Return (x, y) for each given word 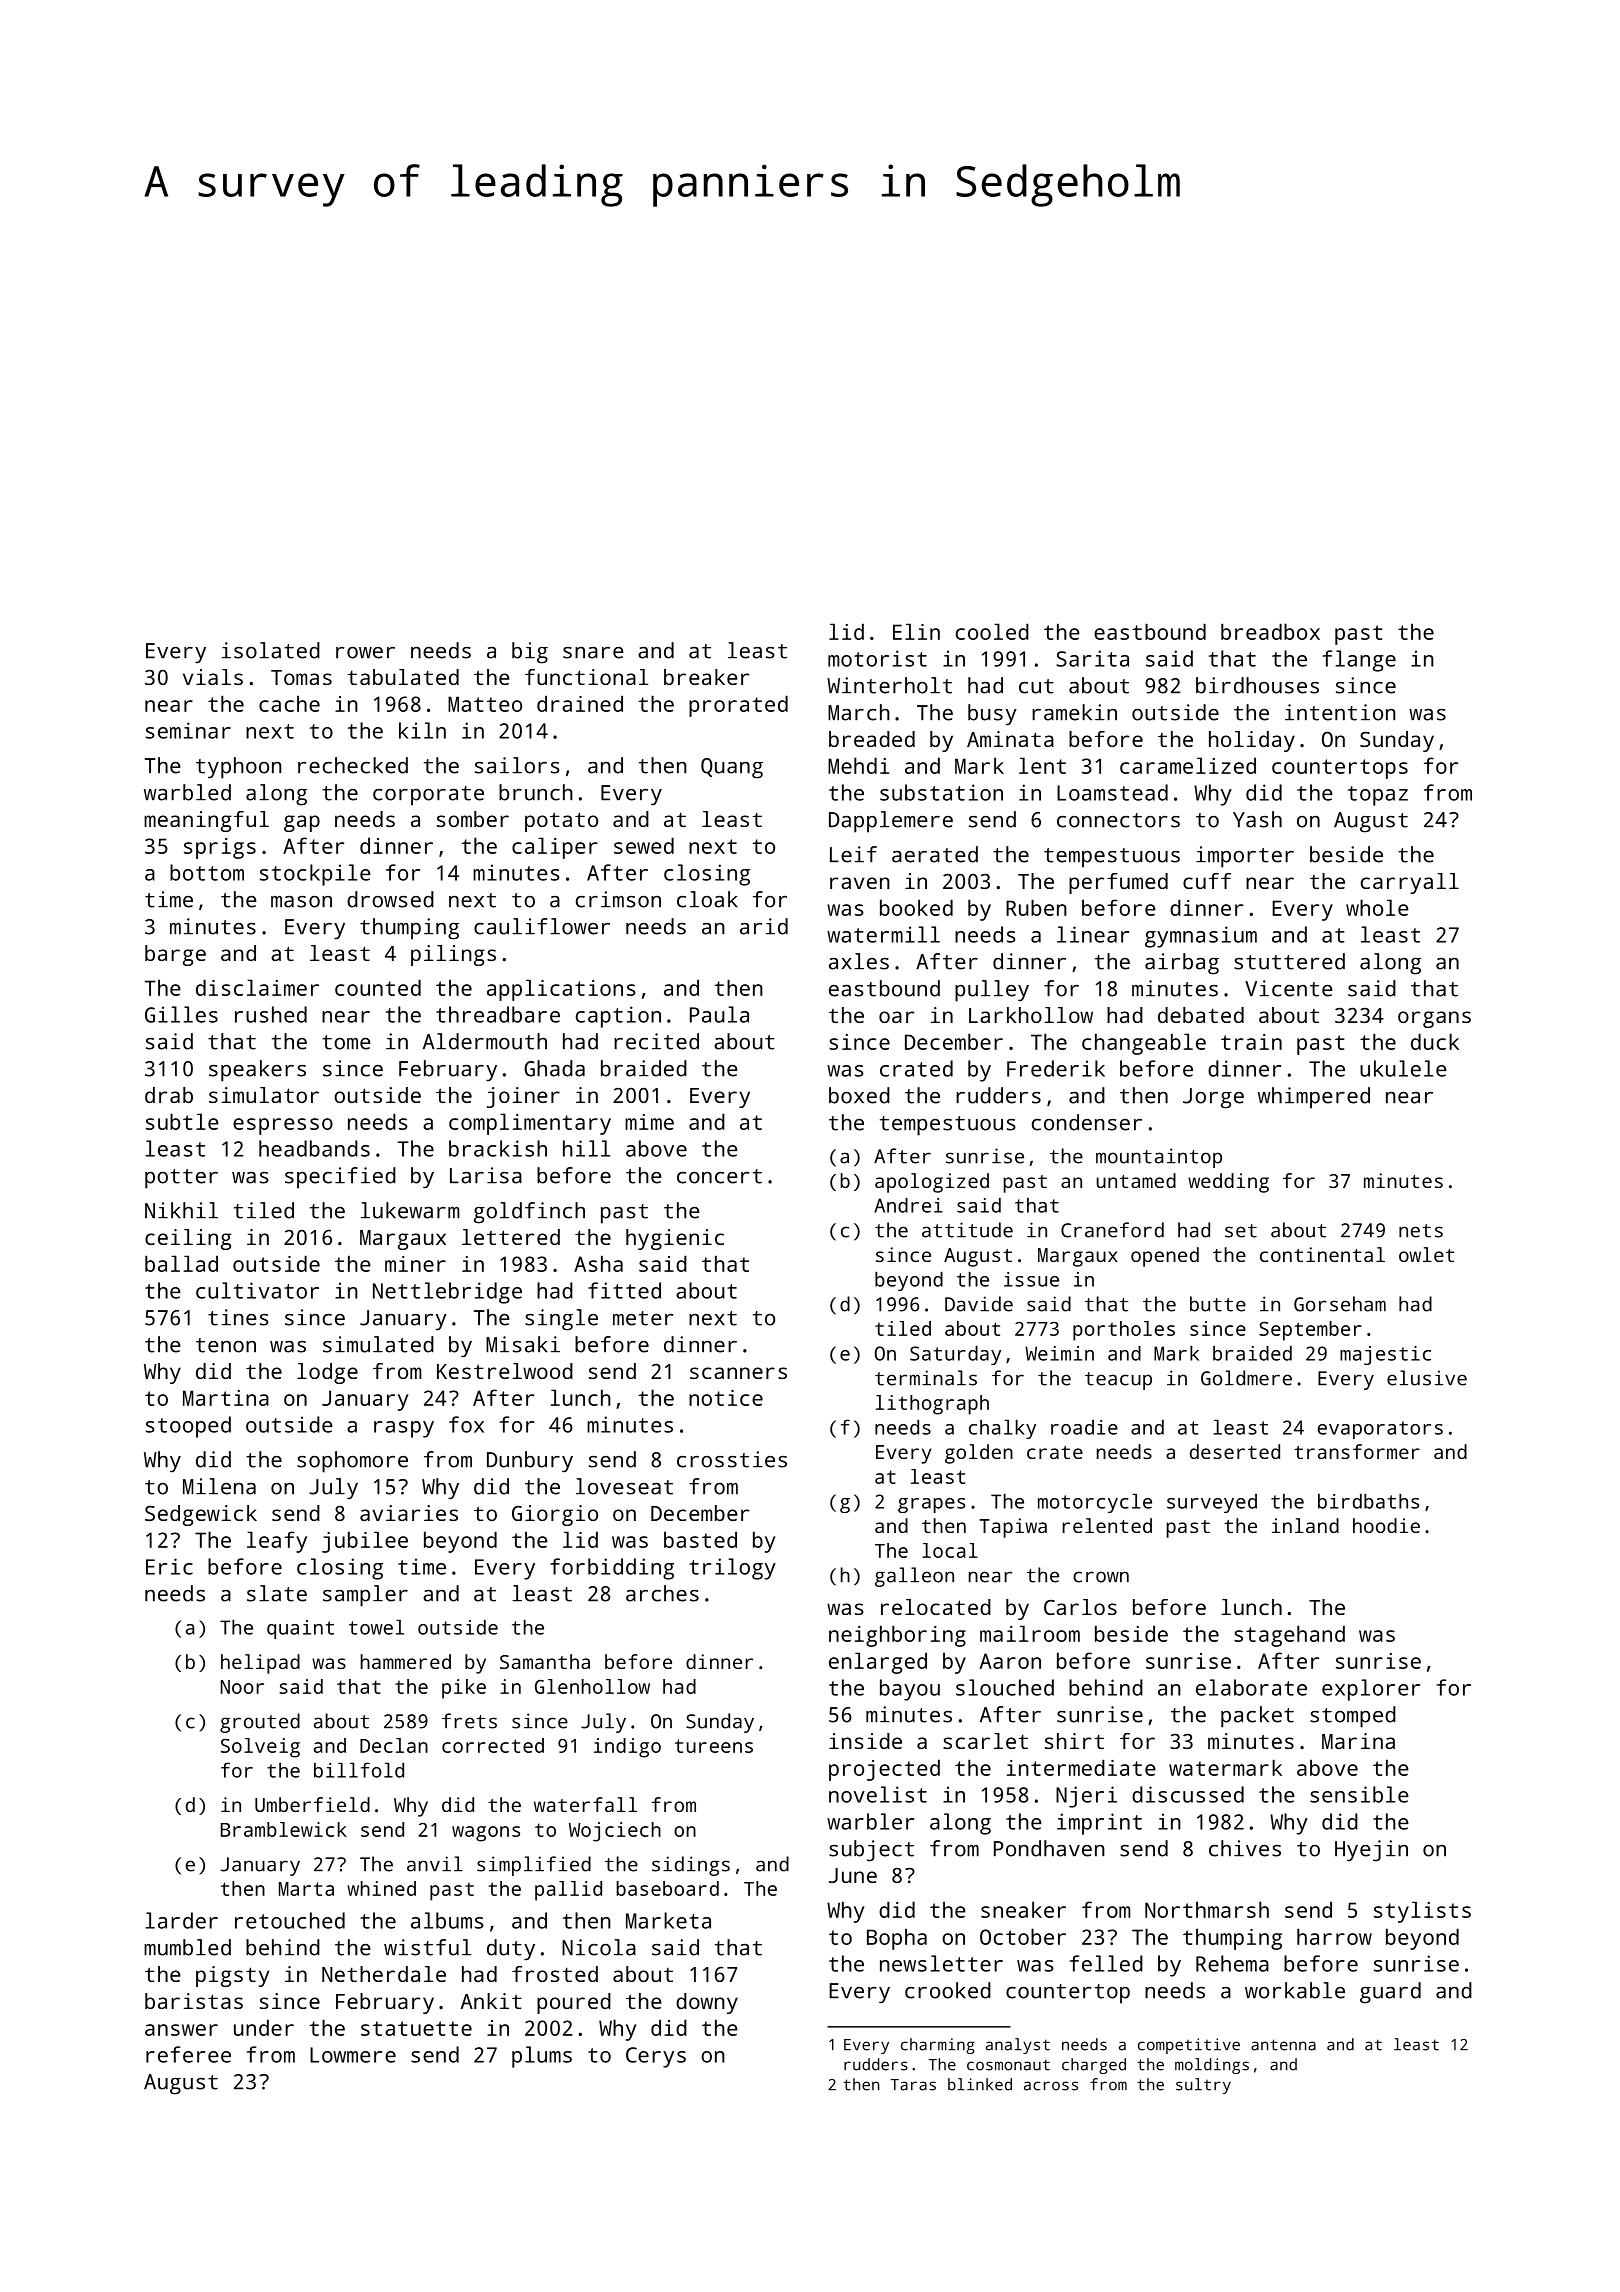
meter (643, 1318)
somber (473, 819)
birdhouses (1257, 685)
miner (415, 1264)
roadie (1084, 1427)
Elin (916, 631)
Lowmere (353, 2055)
